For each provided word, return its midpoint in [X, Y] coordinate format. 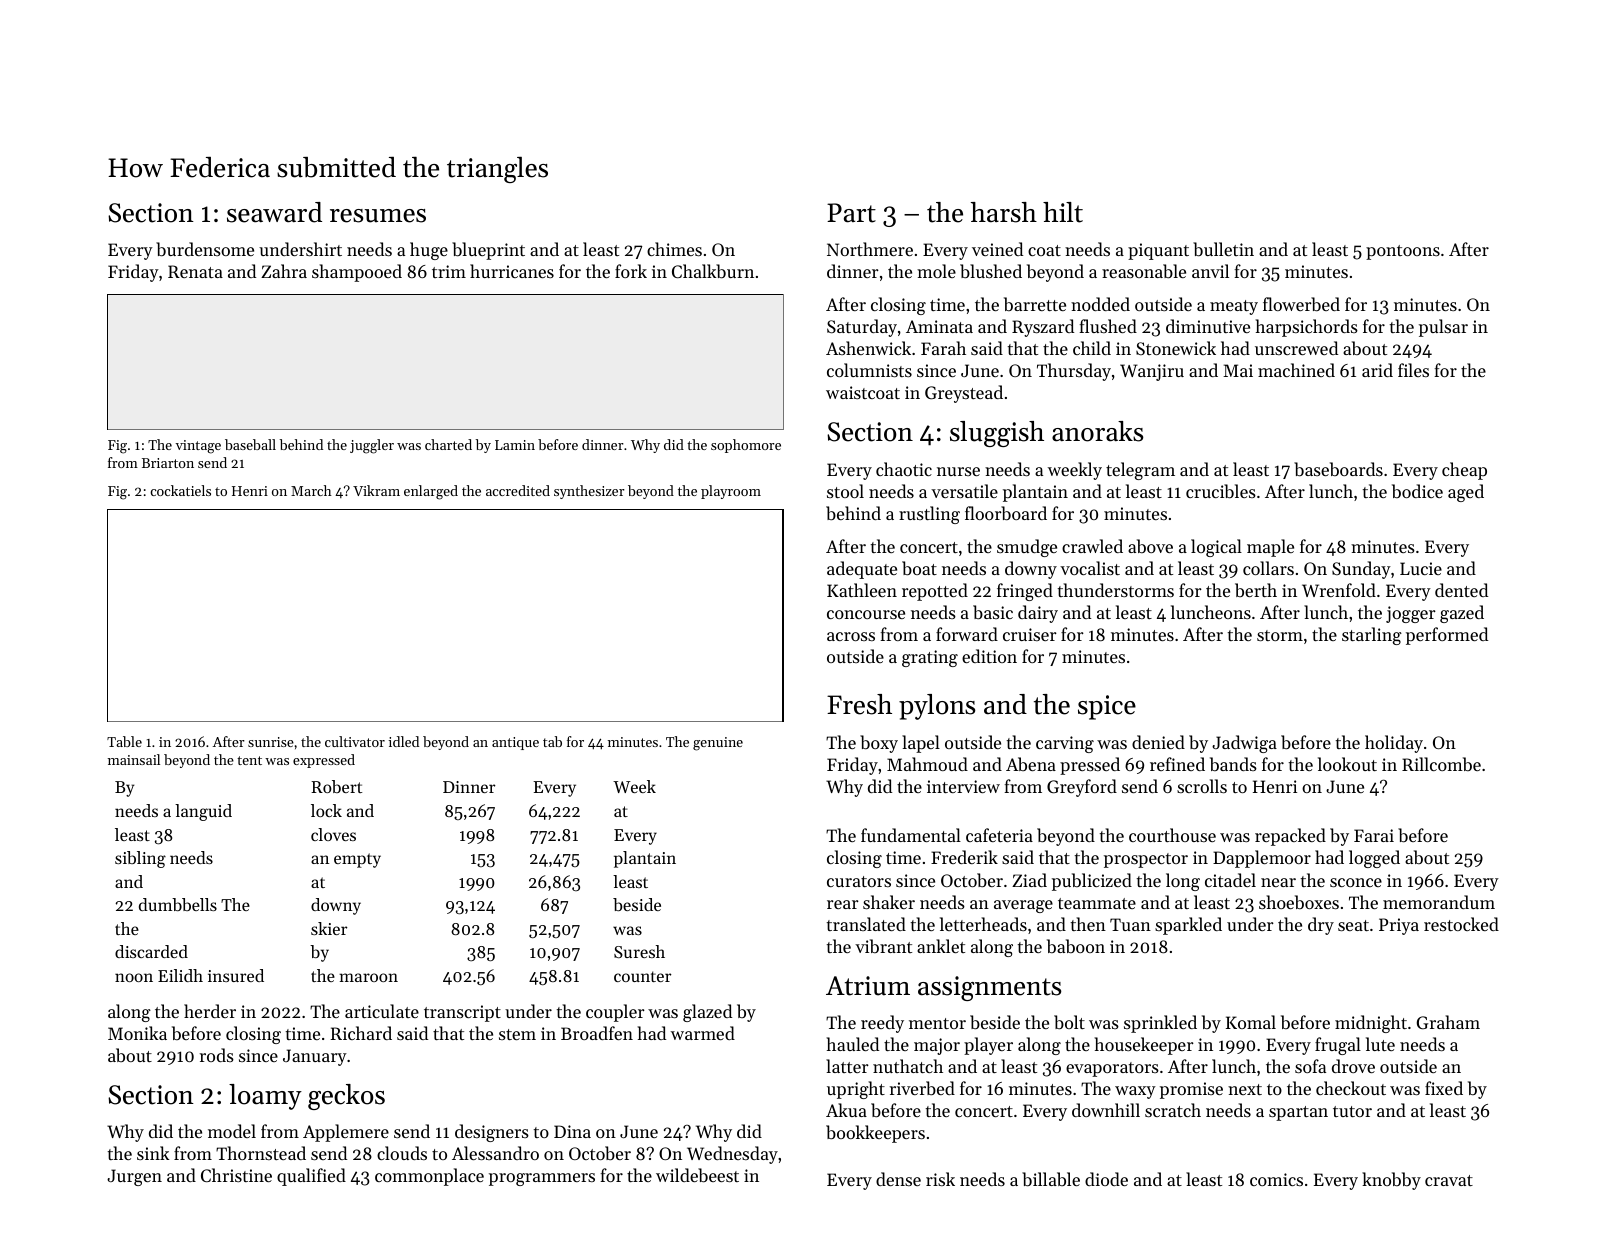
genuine [718, 744]
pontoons [1403, 252]
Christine [236, 1175]
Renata [195, 271]
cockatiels [180, 490]
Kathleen [862, 590]
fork [631, 271]
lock [326, 810]
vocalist [1090, 568]
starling [1372, 636]
